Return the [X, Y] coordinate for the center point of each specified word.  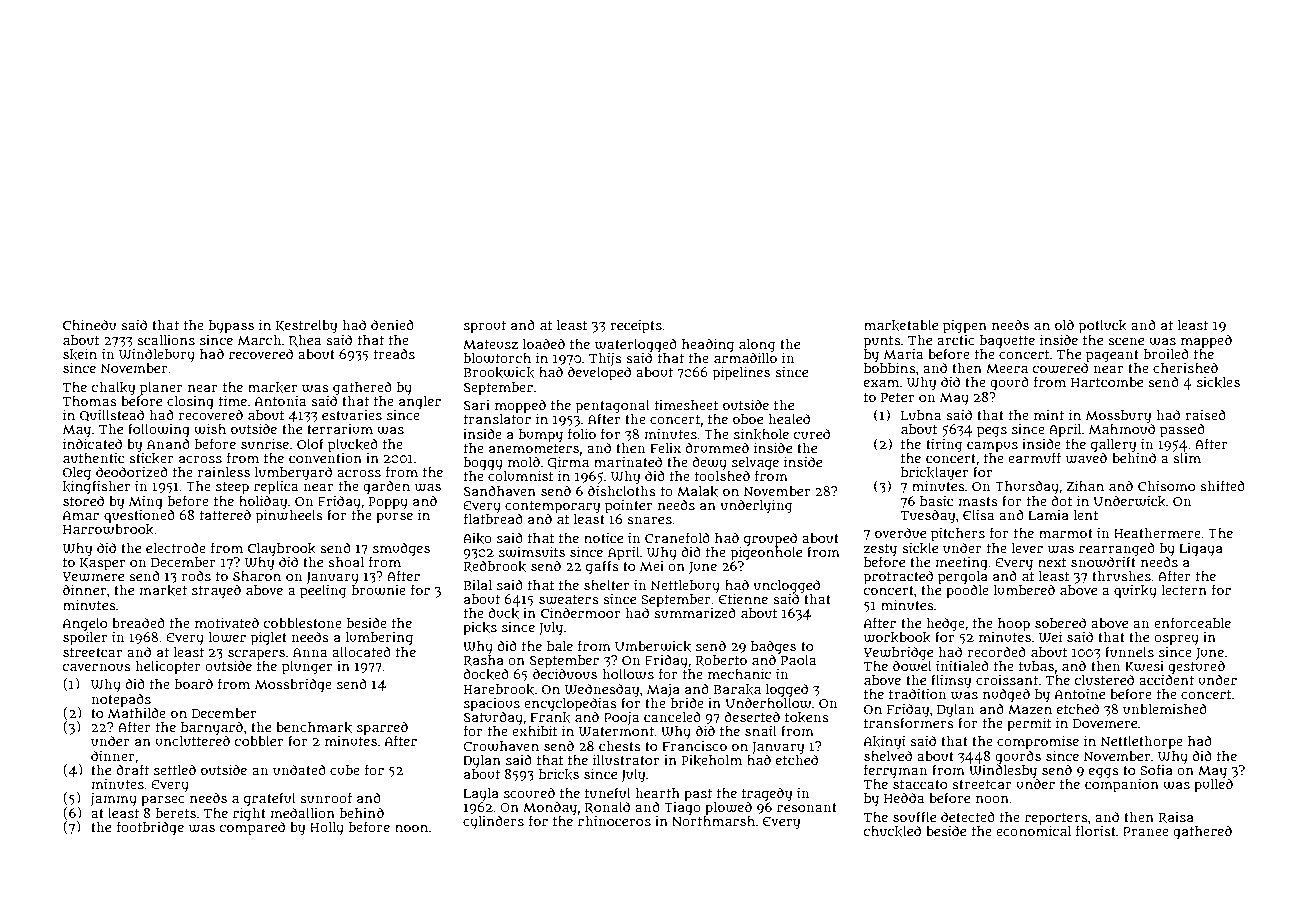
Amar [81, 515]
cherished [1185, 367]
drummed [717, 447]
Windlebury [157, 355]
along [757, 345]
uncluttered [192, 741]
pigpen [965, 327]
